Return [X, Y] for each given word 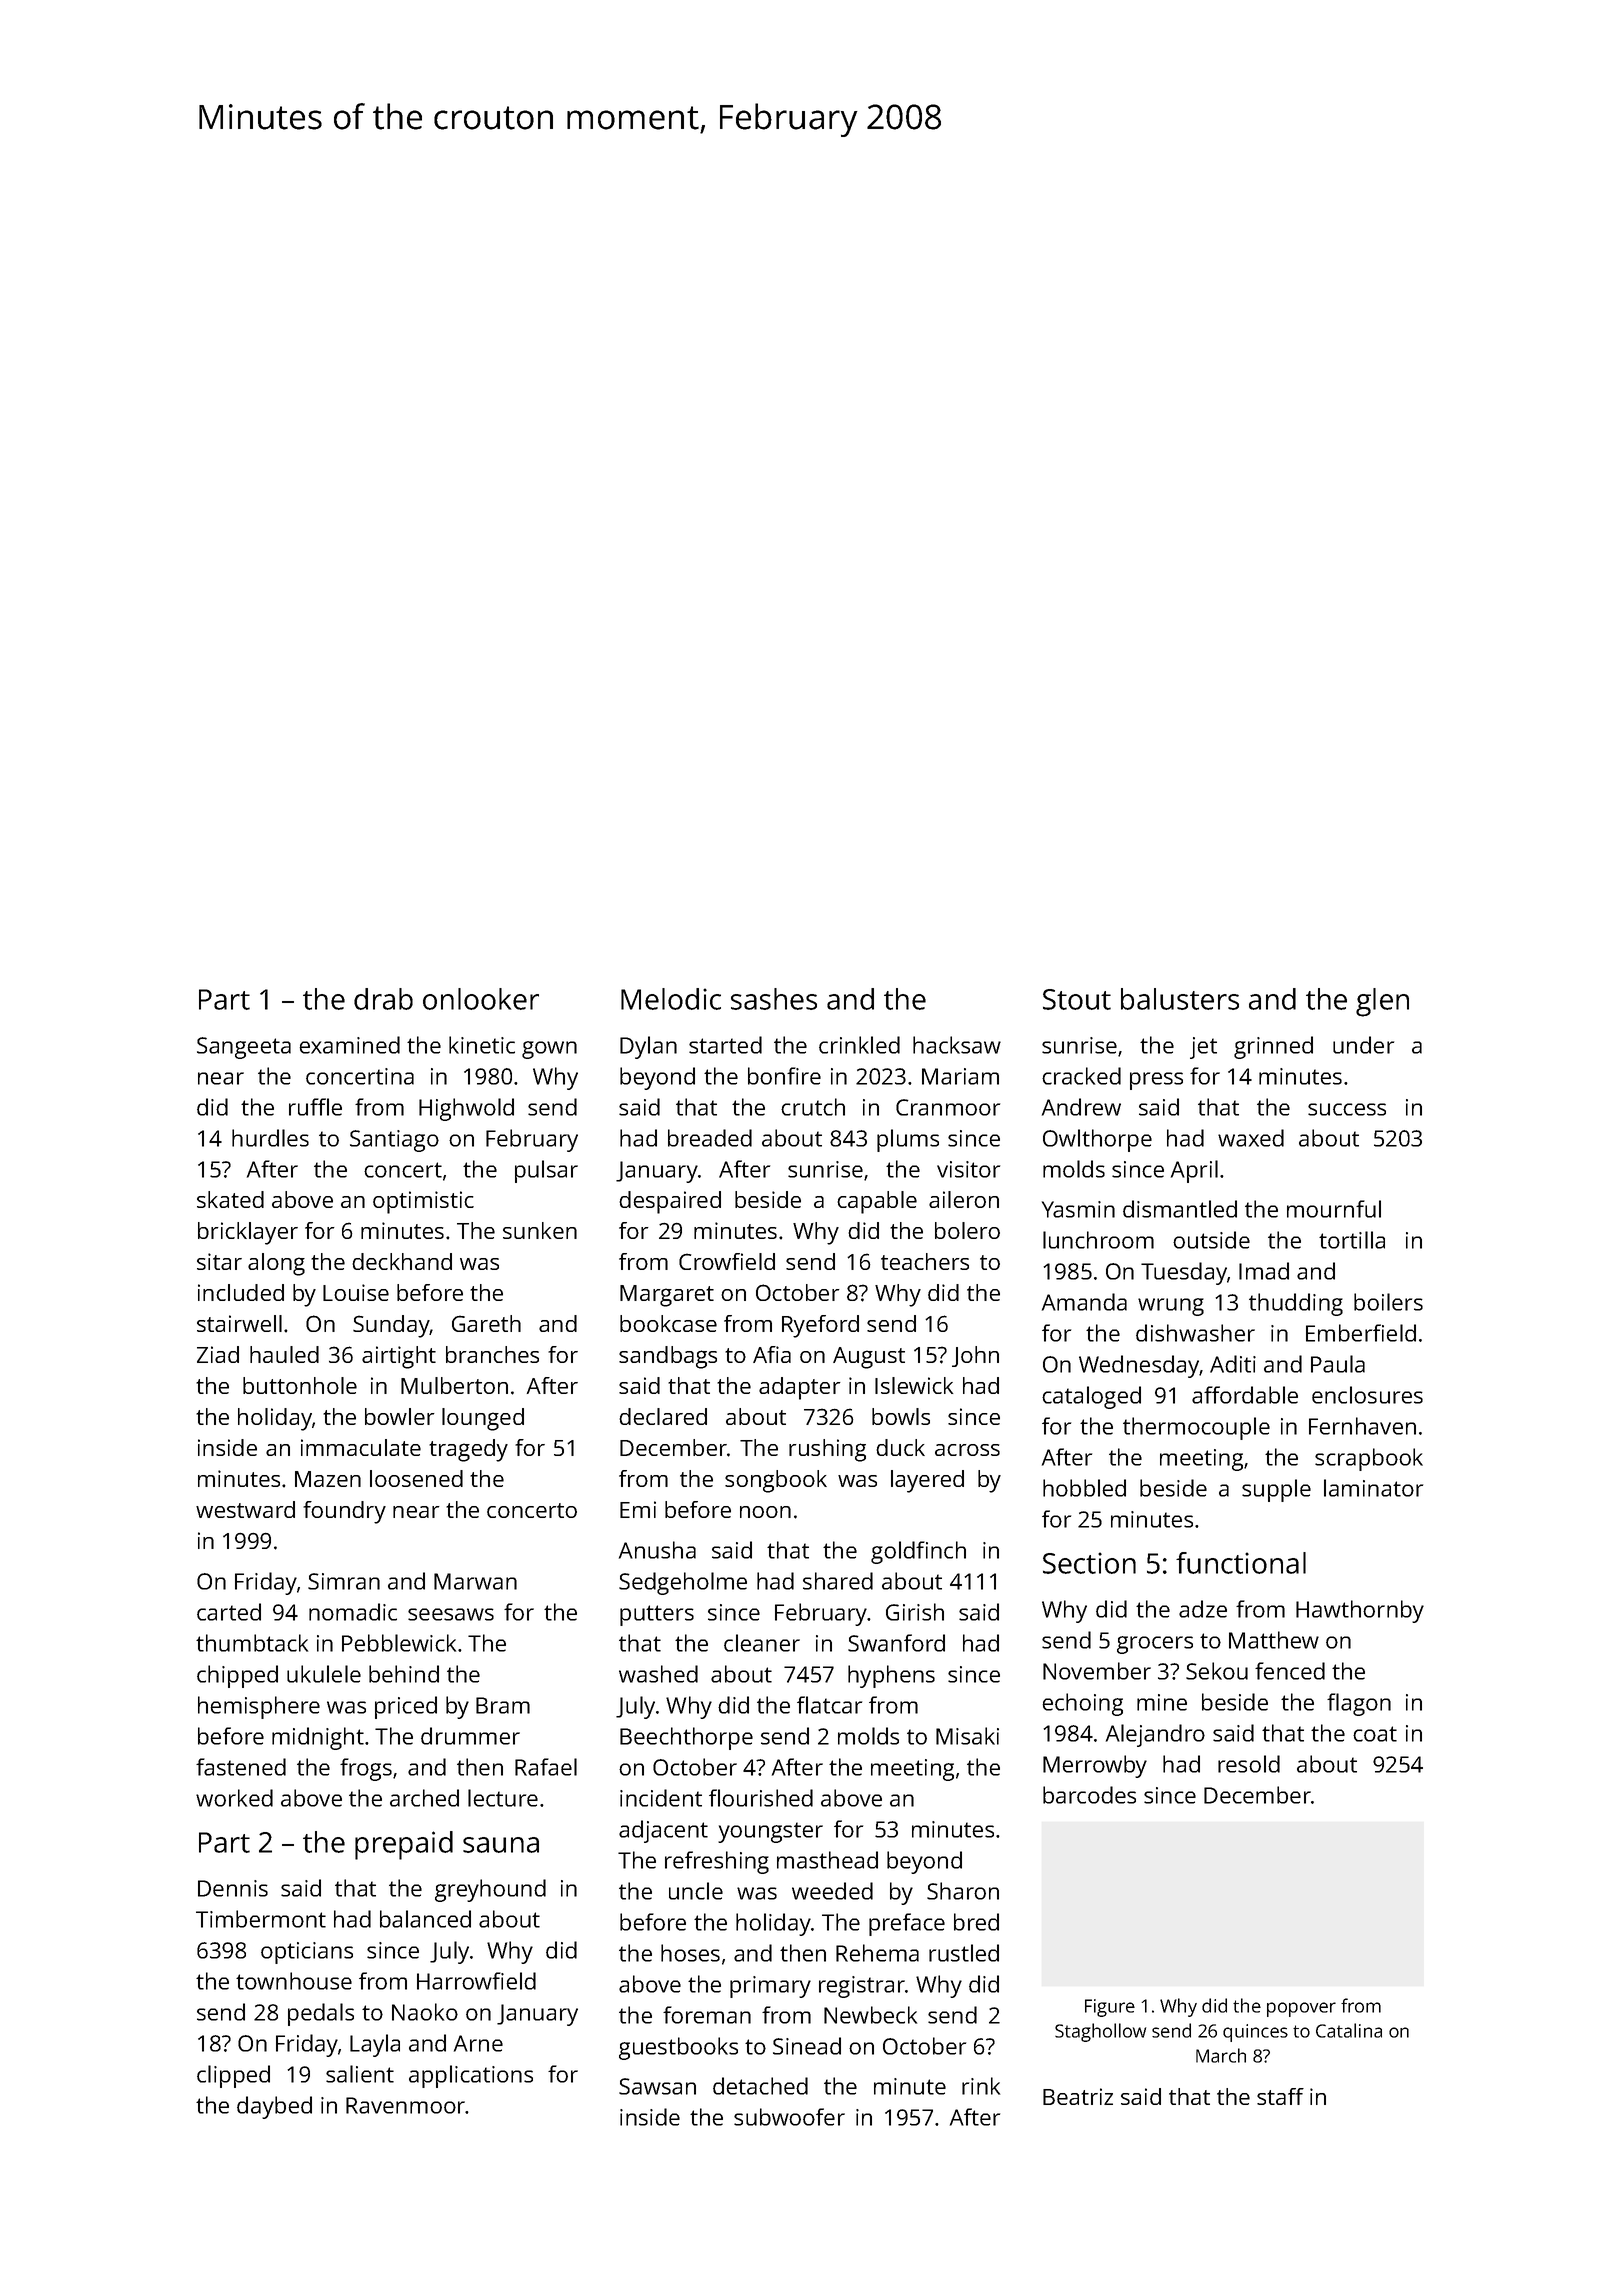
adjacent [663, 1831]
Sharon [963, 1891]
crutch [813, 1107]
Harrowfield [476, 1981]
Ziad [218, 1354]
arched [424, 1798]
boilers [1388, 1302]
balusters [1180, 999]
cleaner [762, 1643]
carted [229, 1612]
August [869, 1358]
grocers [1155, 1645]
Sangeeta [244, 1048]
